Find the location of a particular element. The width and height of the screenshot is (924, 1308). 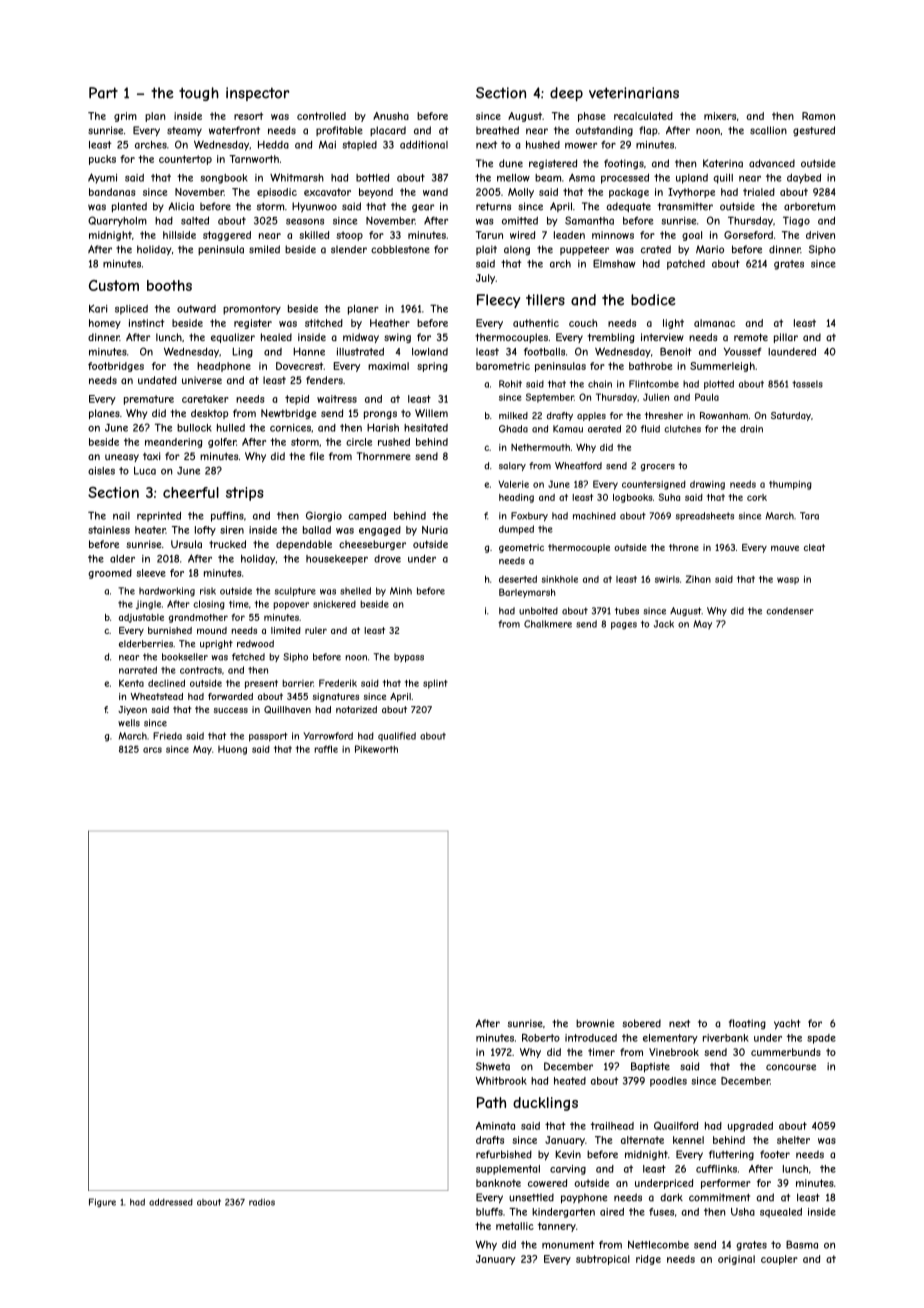

sculpture is located at coordinates (295, 592).
